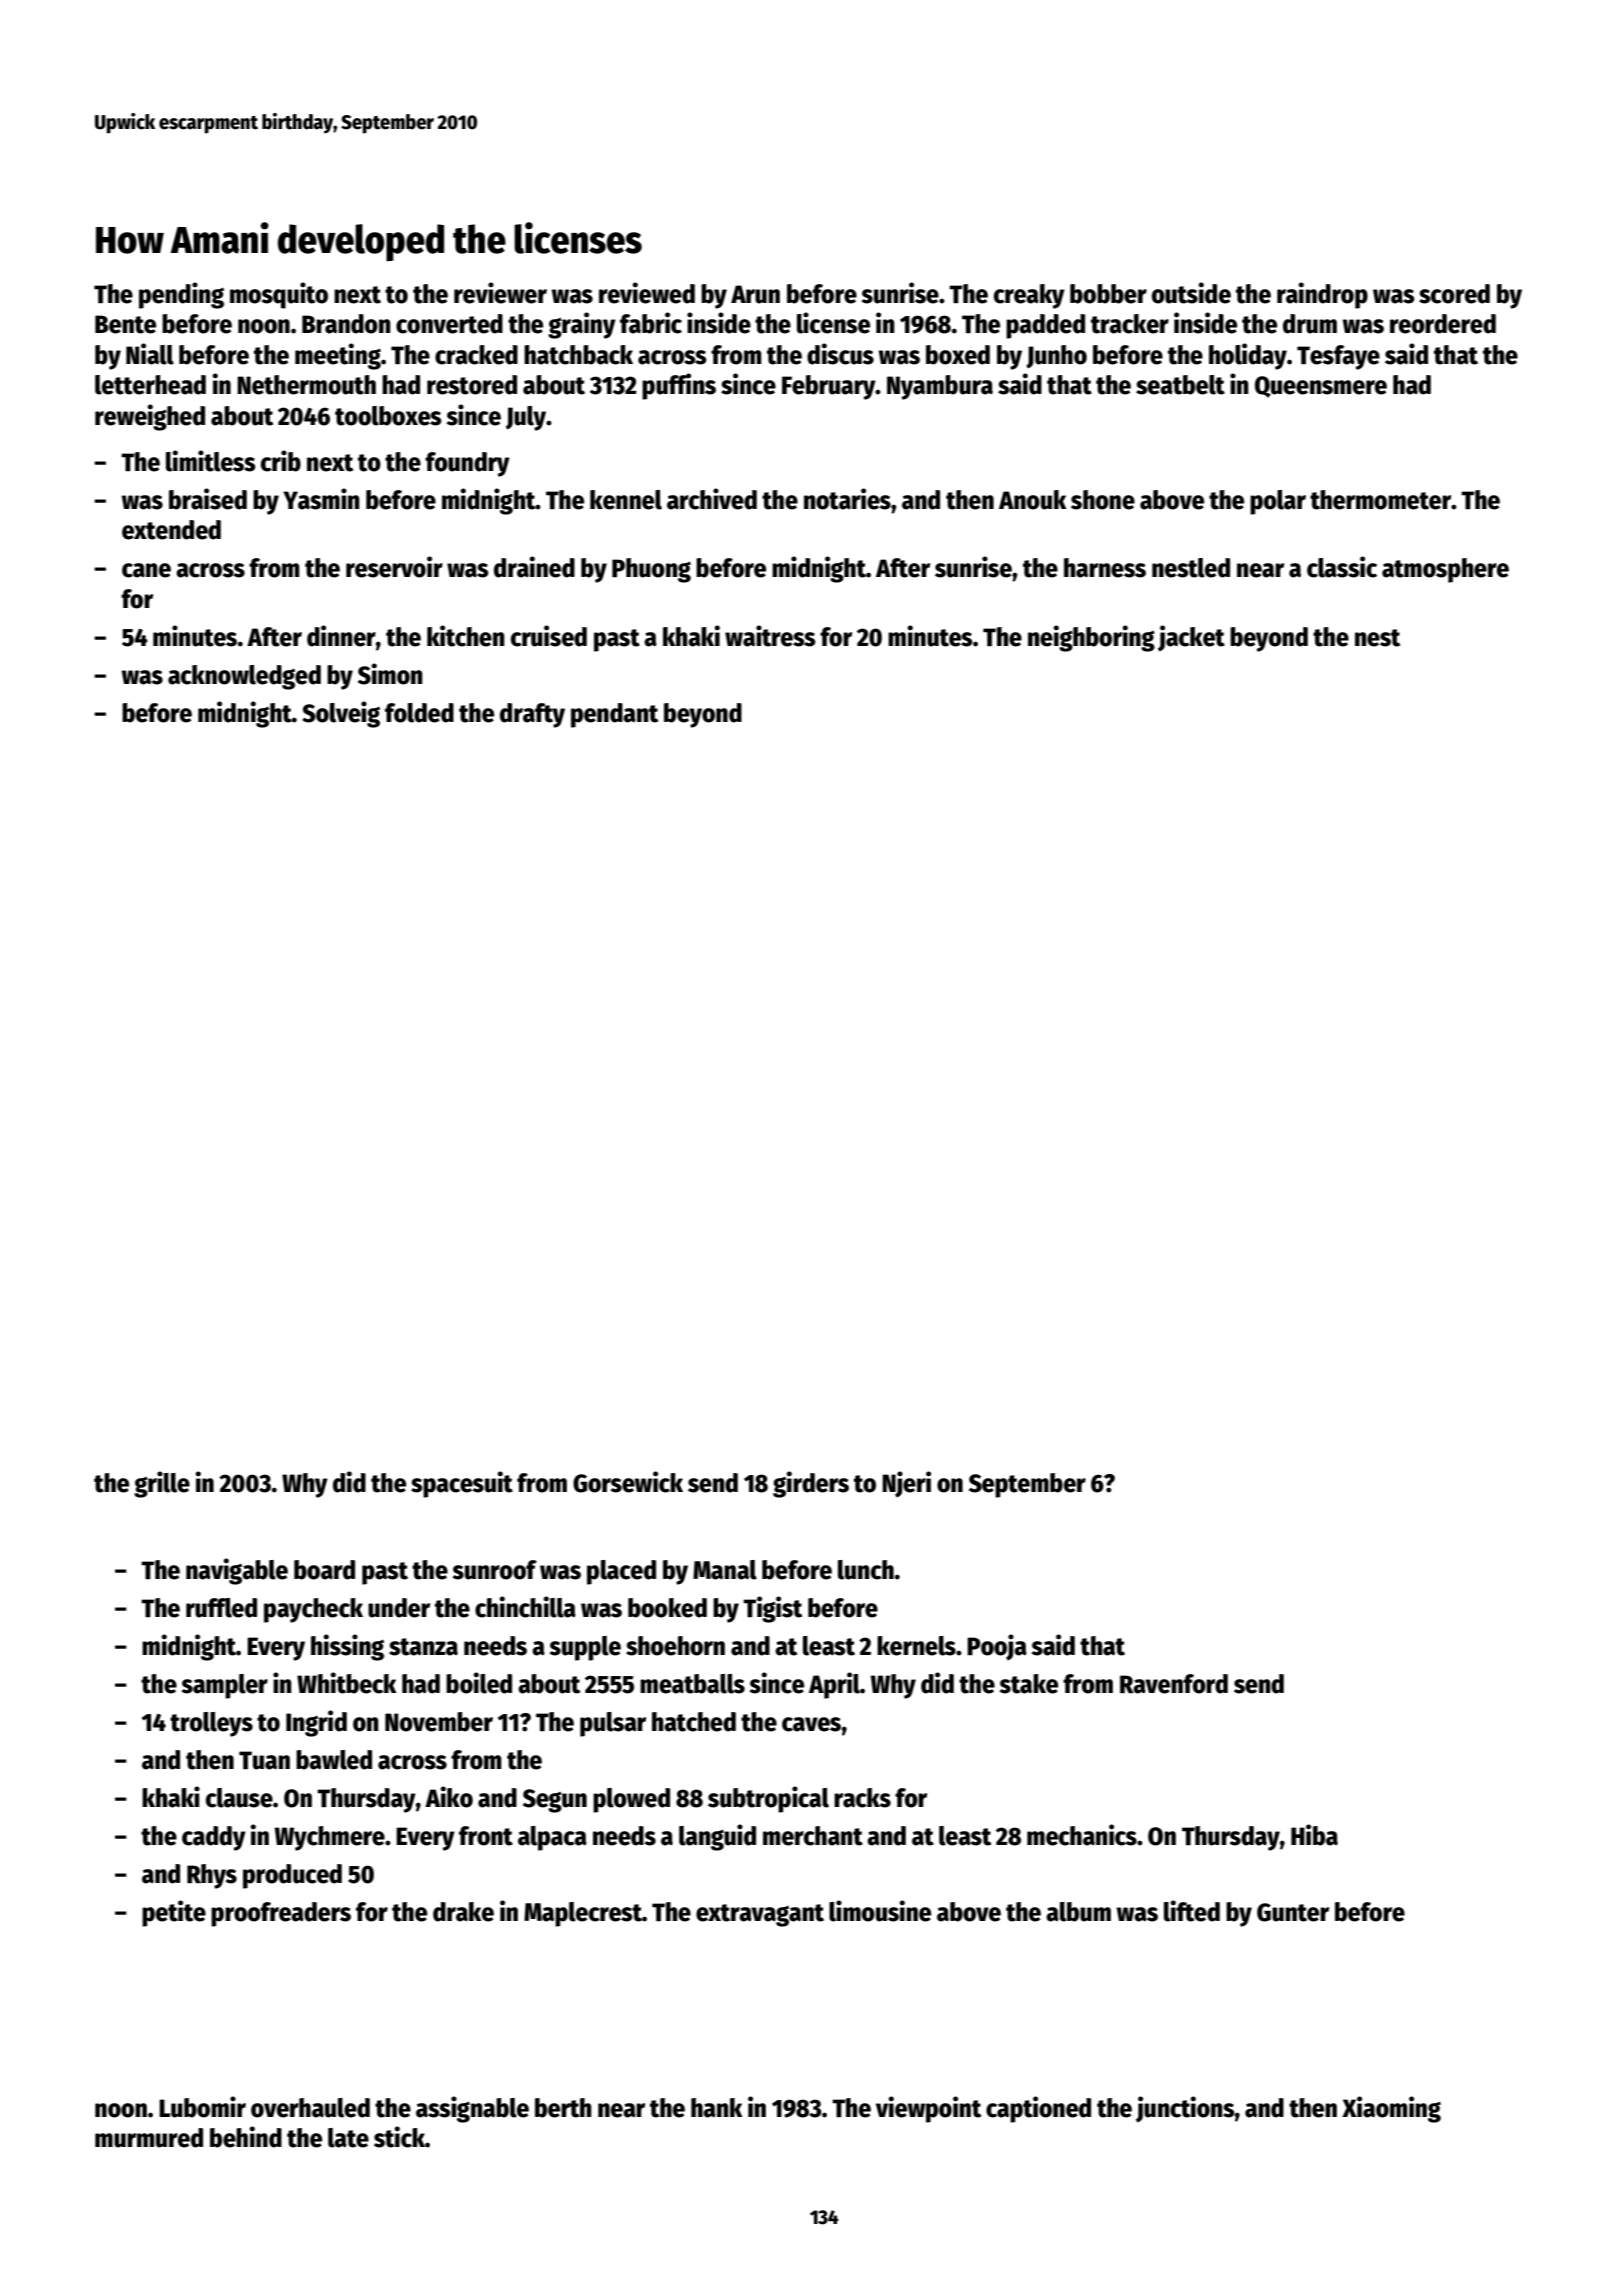 Image resolution: width=1620 pixels, height=2292 pixels. I want to click on creaky, so click(1029, 296).
